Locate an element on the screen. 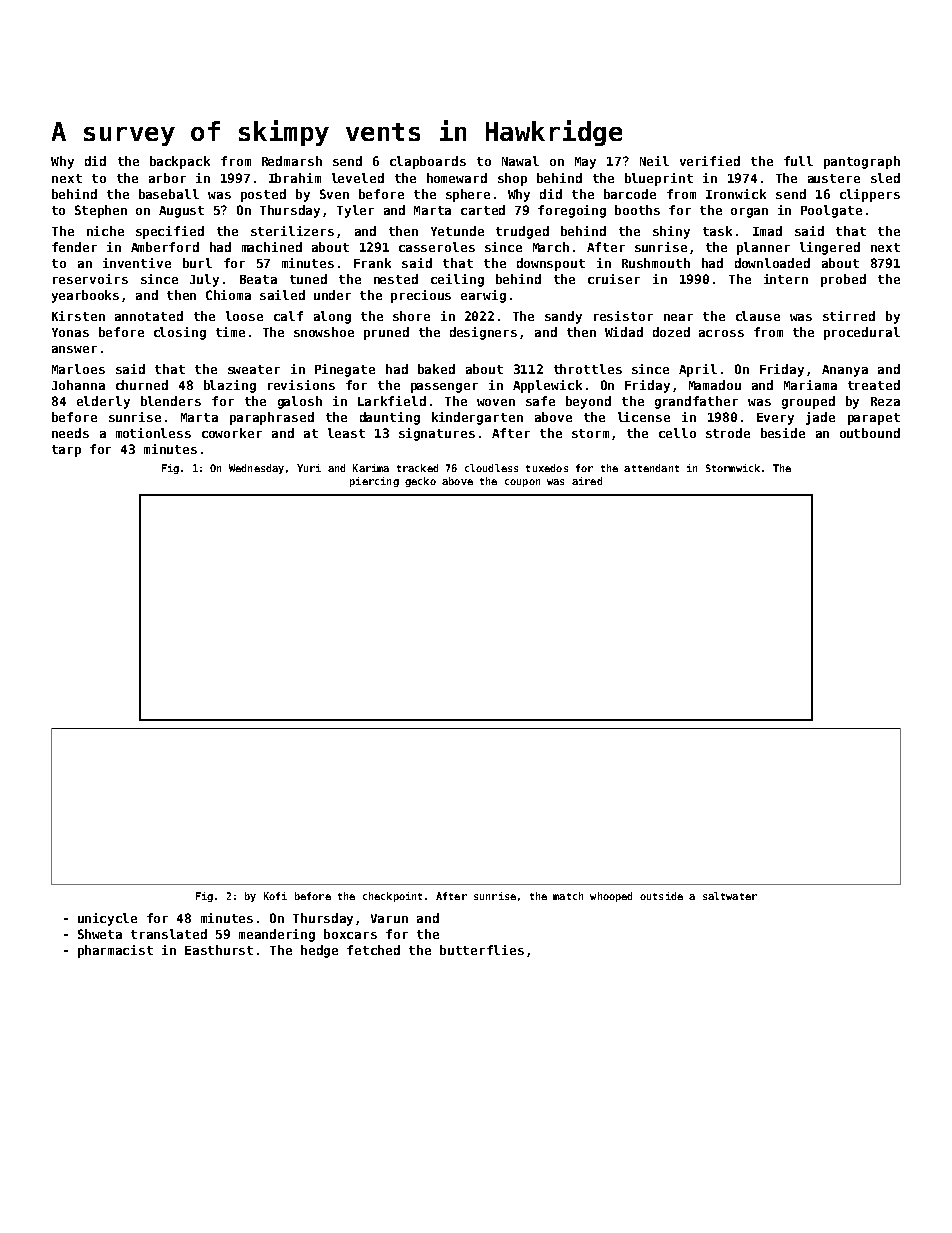 The image size is (952, 1233). Easthurst is located at coordinates (219, 950).
